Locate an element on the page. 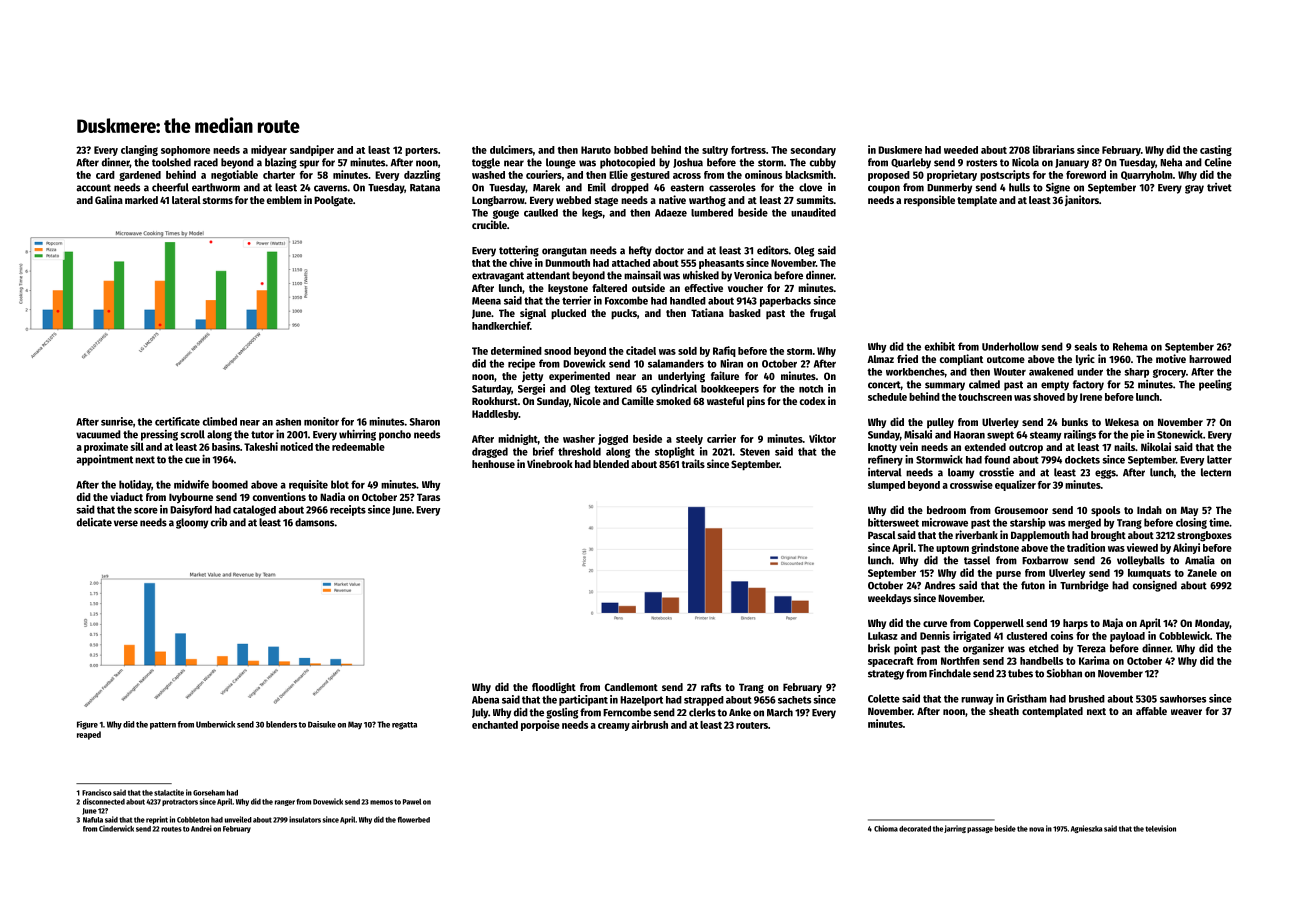 The width and height of the page is (1308, 924). Taras is located at coordinates (428, 497).
